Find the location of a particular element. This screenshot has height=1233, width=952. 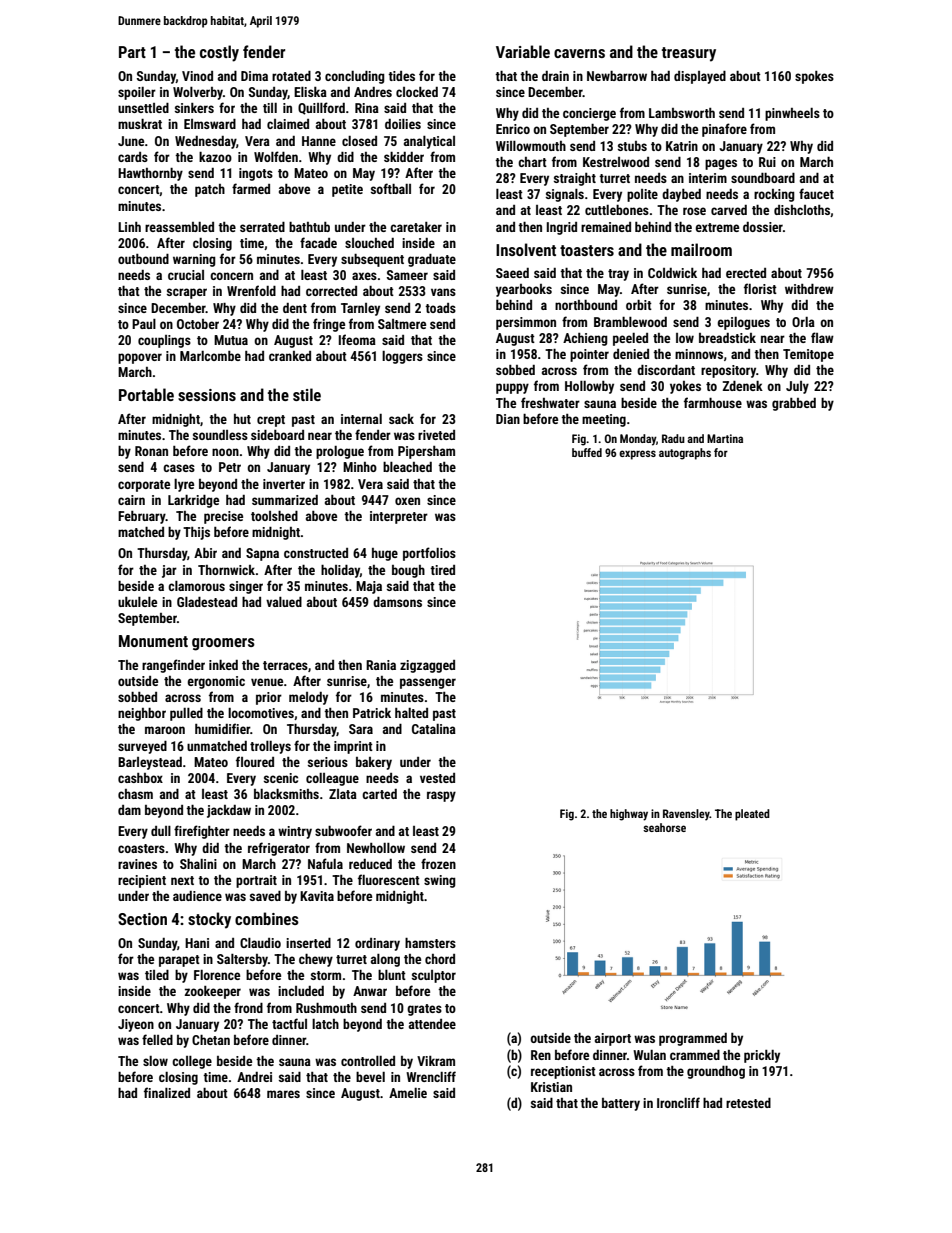

finalized is located at coordinates (167, 1092).
